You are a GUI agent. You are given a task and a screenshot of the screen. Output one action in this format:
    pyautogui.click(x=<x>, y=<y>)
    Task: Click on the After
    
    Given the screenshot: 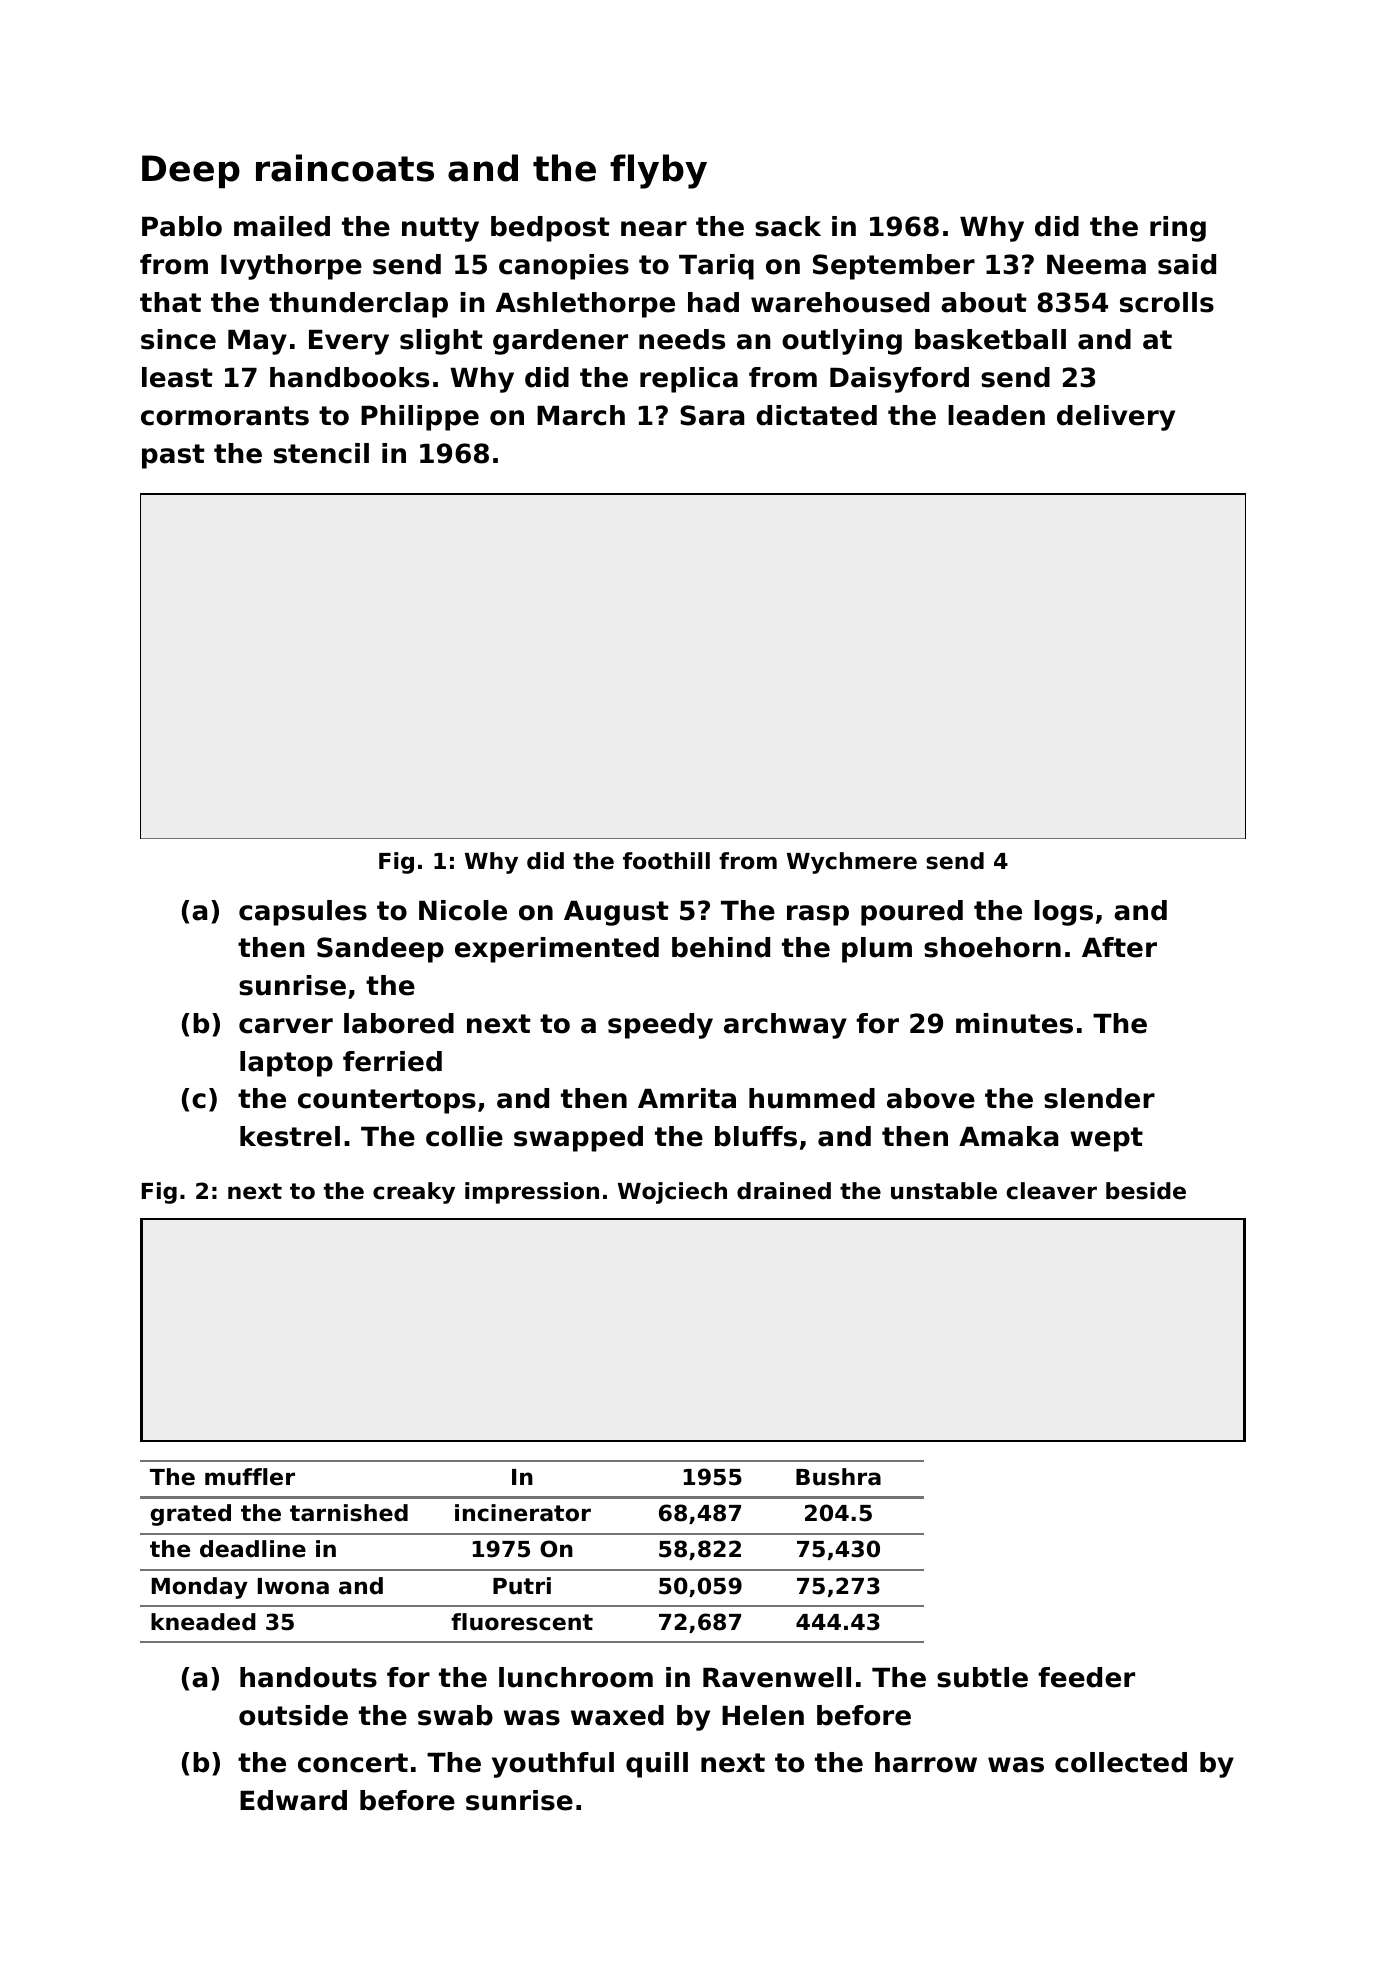 What is the action you would take?
    pyautogui.click(x=1119, y=947)
